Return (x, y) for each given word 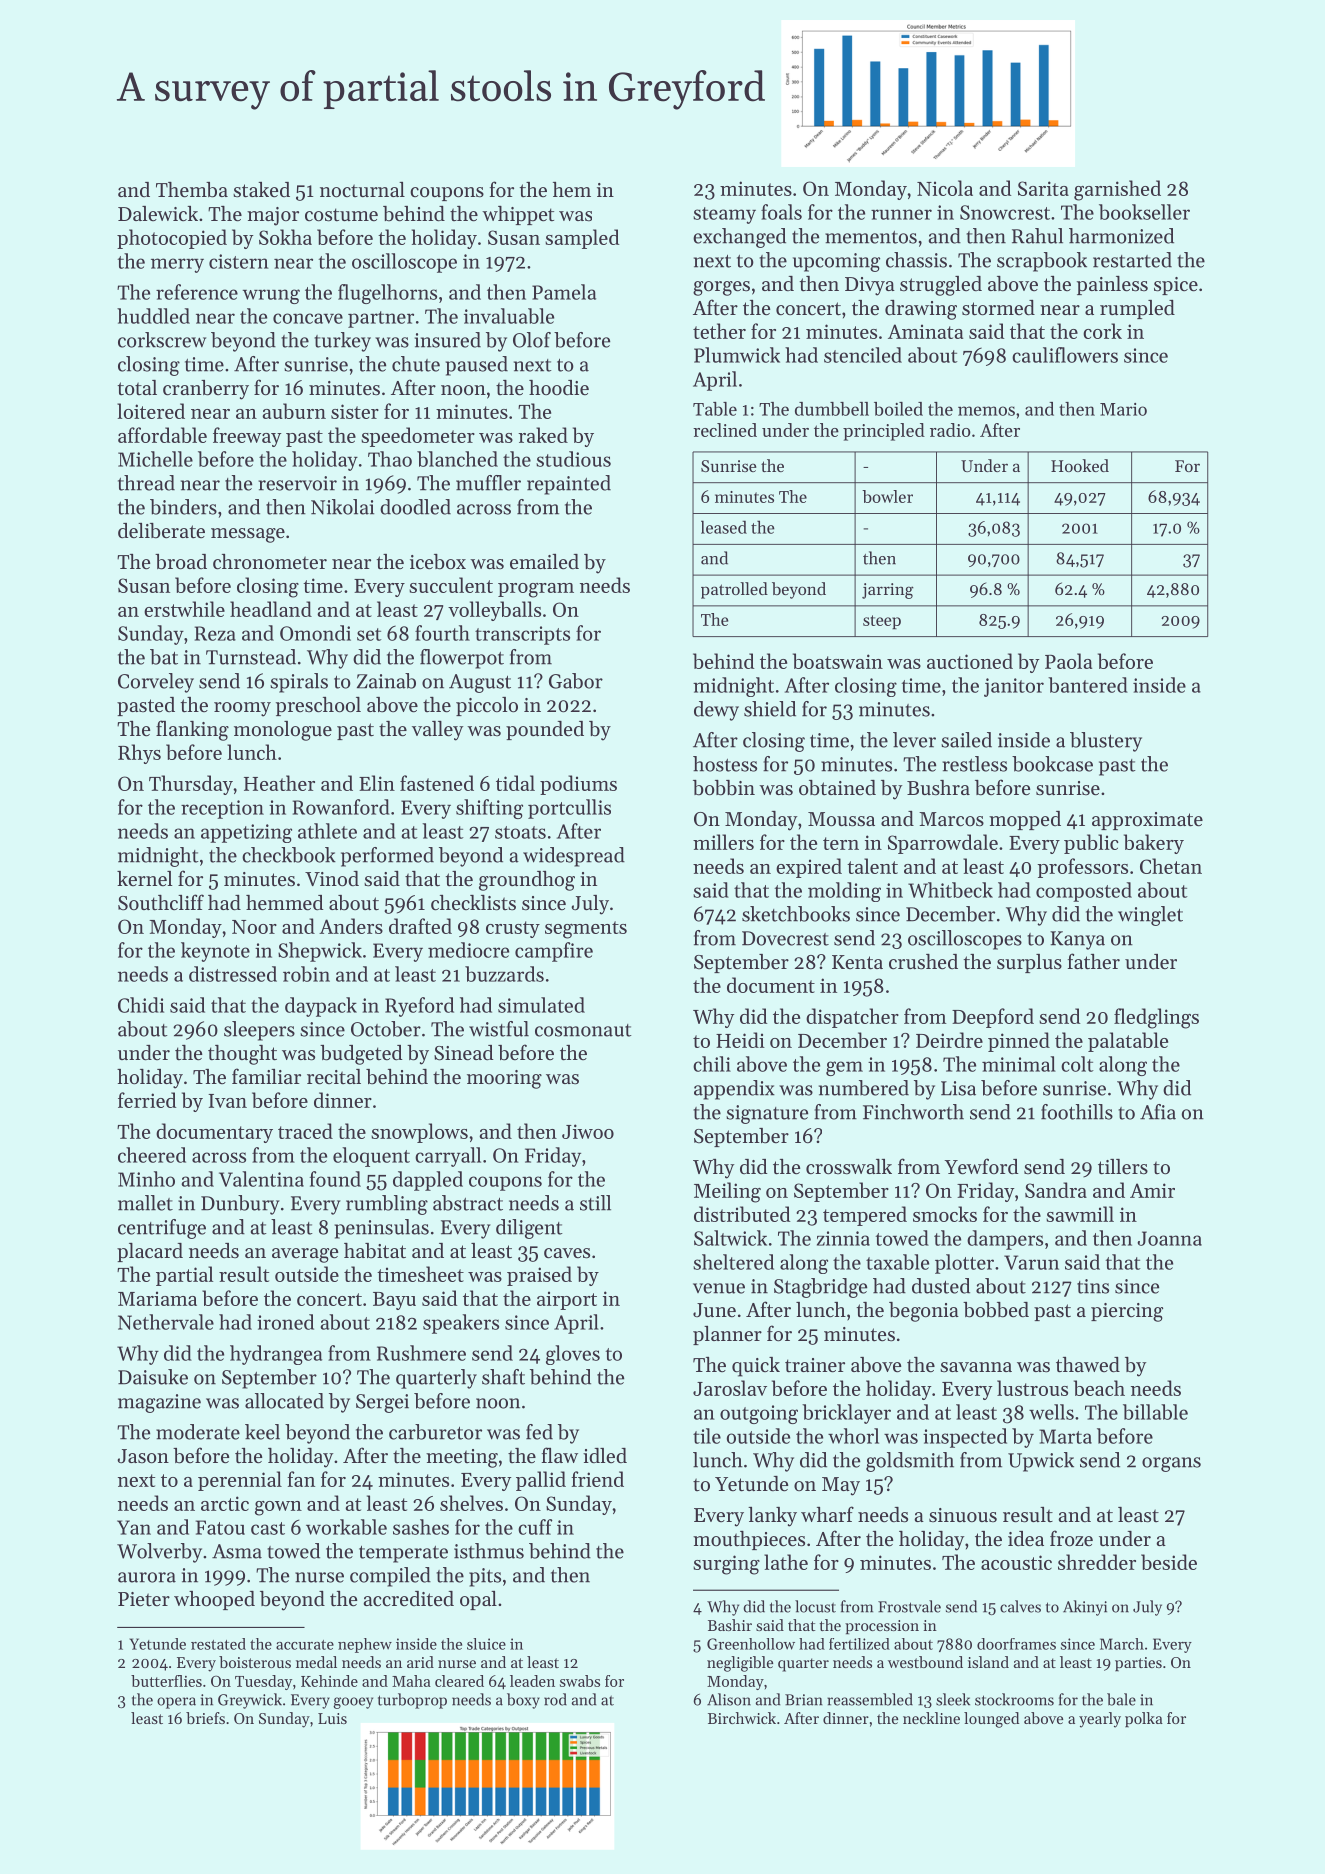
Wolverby (159, 1553)
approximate (1147, 821)
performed (387, 857)
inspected (965, 1438)
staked (261, 190)
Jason (143, 1456)
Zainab (386, 681)
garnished (1117, 190)
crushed (923, 962)
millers (723, 842)
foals (781, 212)
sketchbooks (796, 914)
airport (567, 1300)
